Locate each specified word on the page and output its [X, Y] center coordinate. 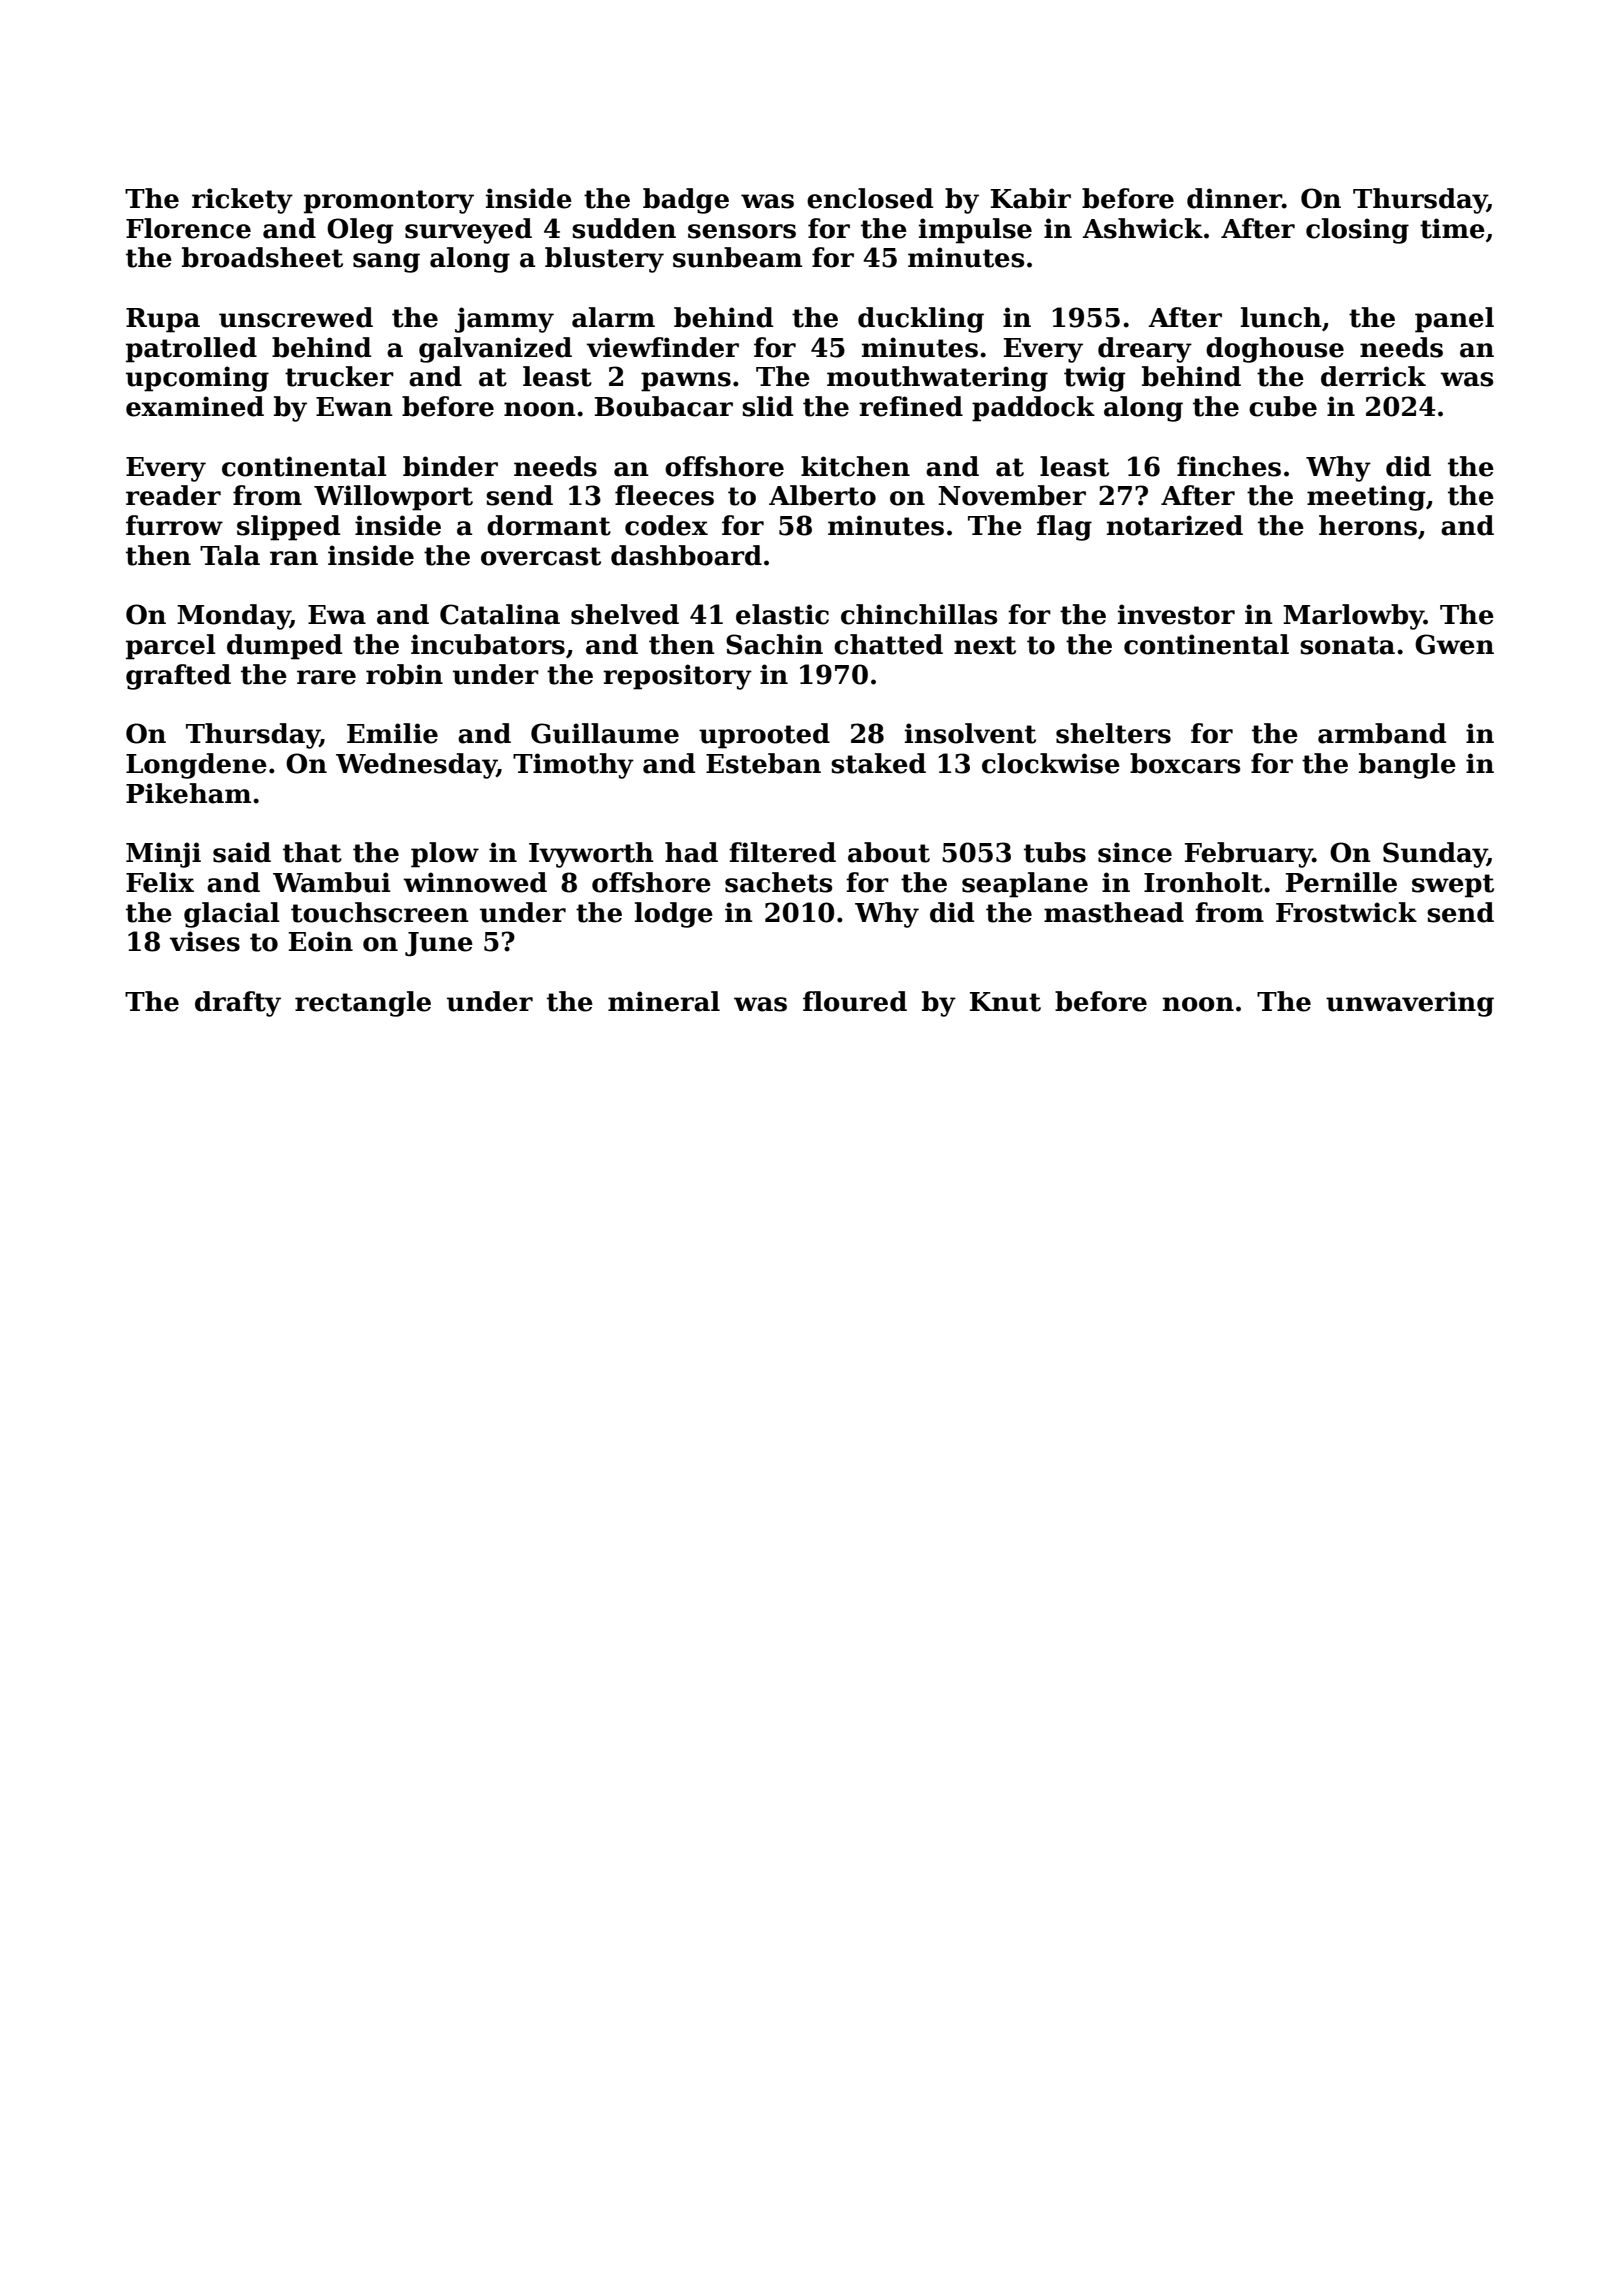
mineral [664, 1001]
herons [1368, 525]
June [439, 944]
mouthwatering [937, 379]
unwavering [1410, 1004]
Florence [188, 228]
